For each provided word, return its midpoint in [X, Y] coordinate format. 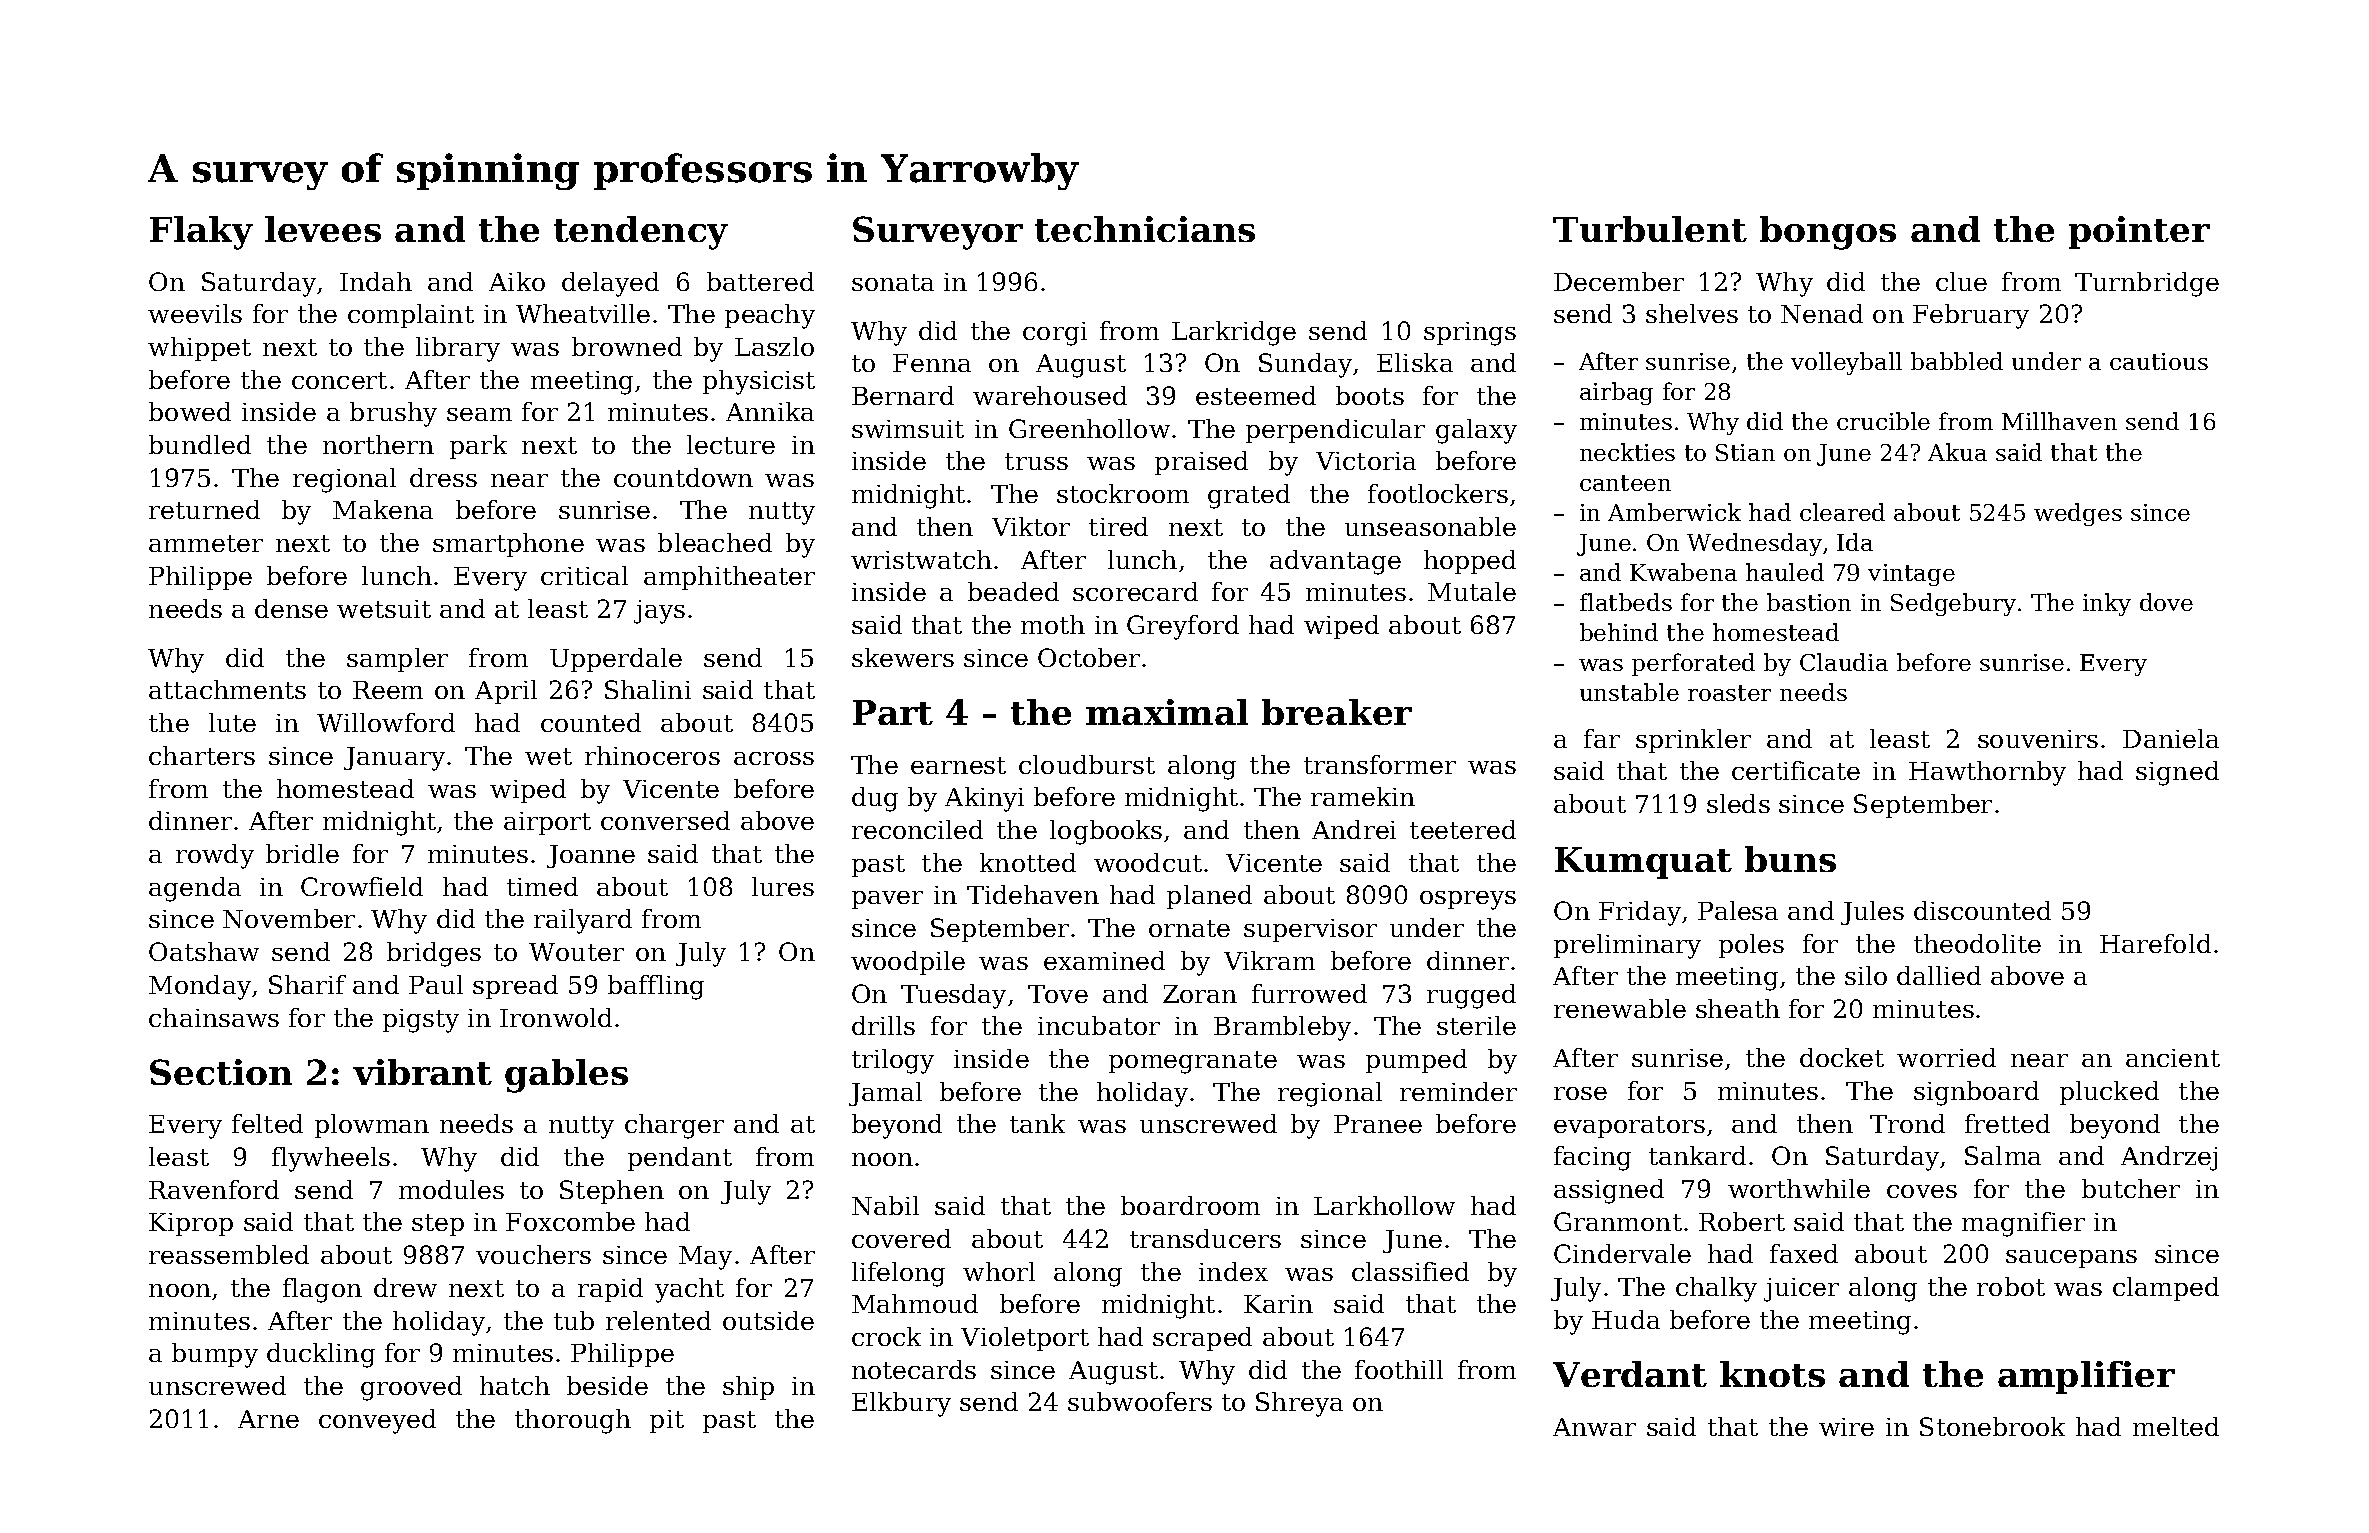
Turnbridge [2147, 284]
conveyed [377, 1421]
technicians [1145, 229]
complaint [411, 316]
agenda [195, 889]
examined [1104, 960]
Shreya [1299, 1404]
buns [1790, 859]
